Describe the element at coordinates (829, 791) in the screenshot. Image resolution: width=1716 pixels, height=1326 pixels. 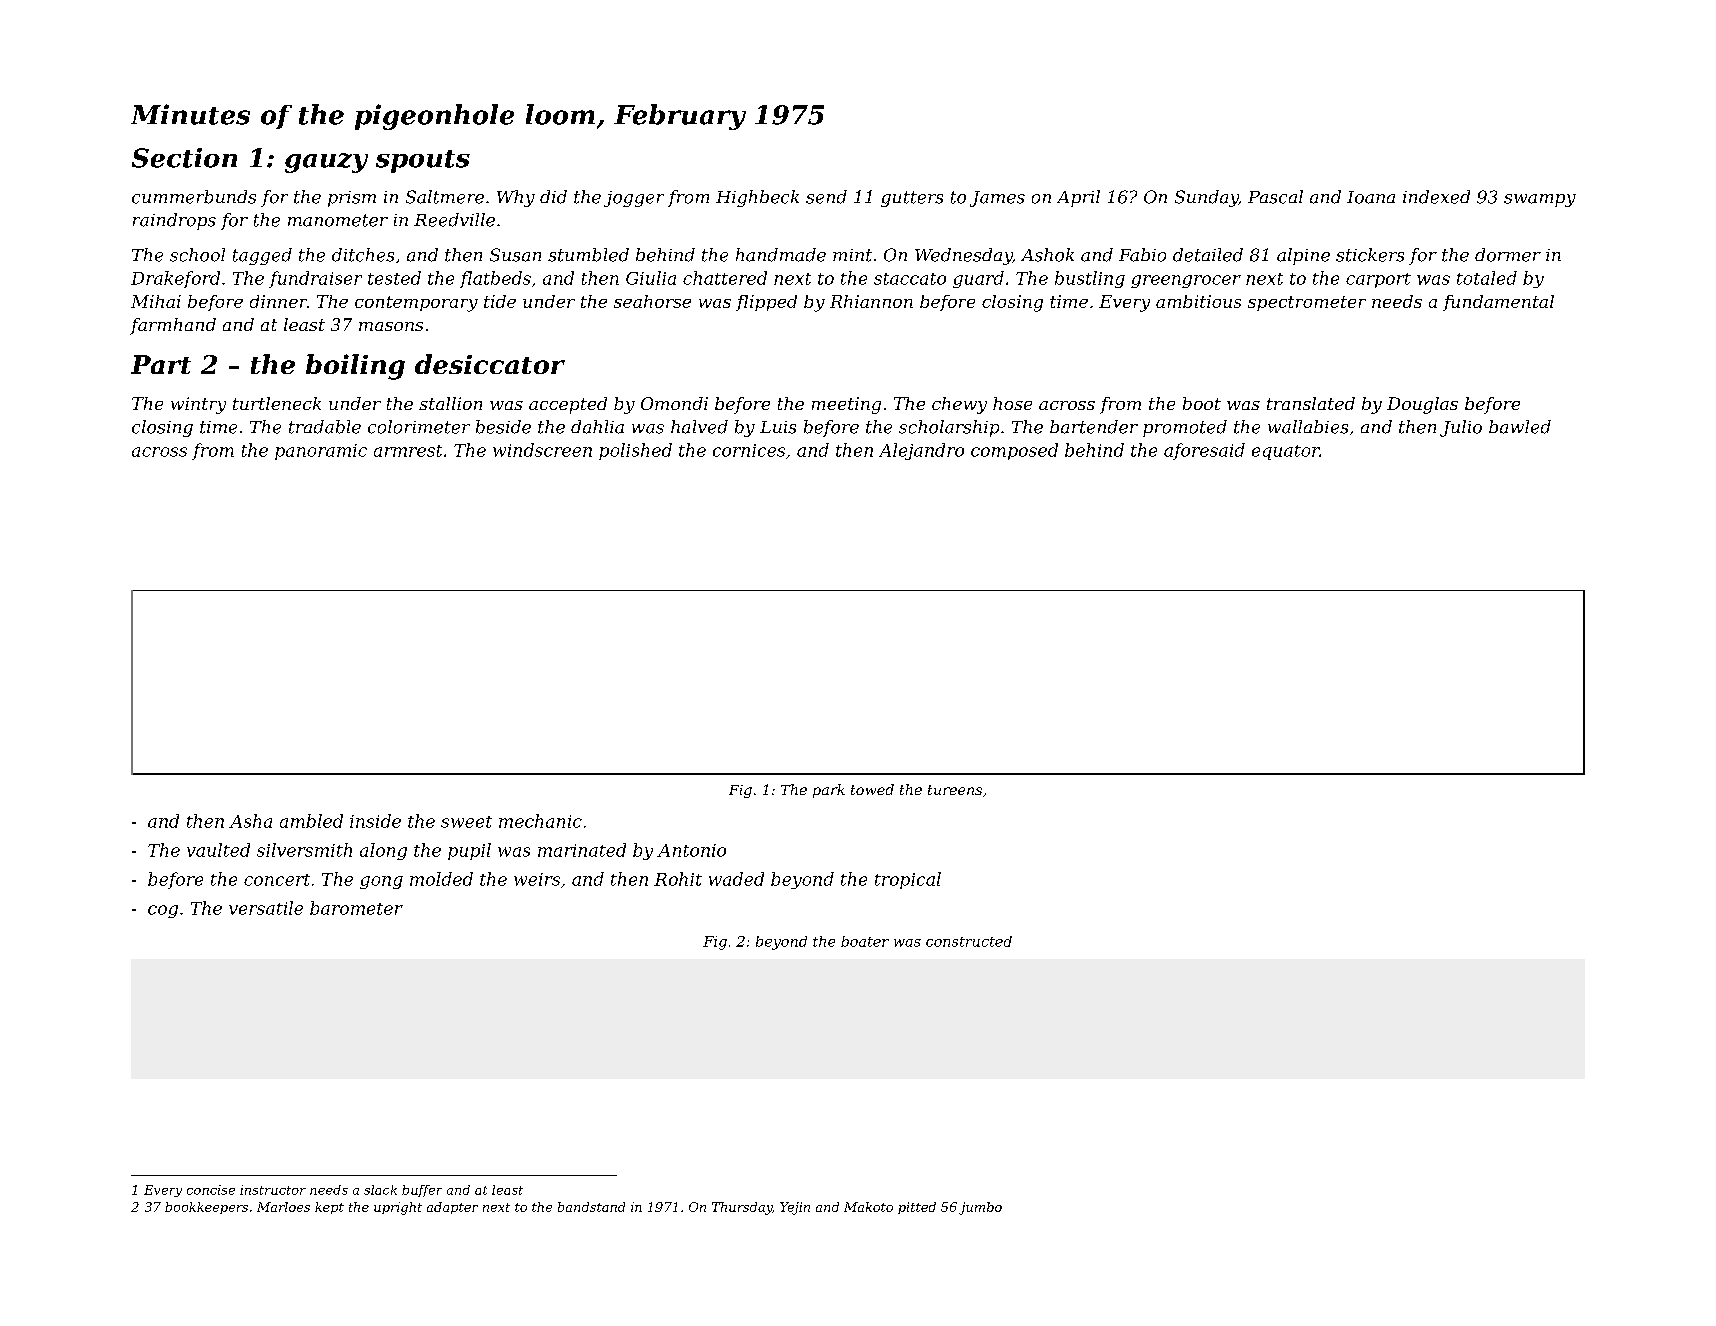
I see `park` at that location.
